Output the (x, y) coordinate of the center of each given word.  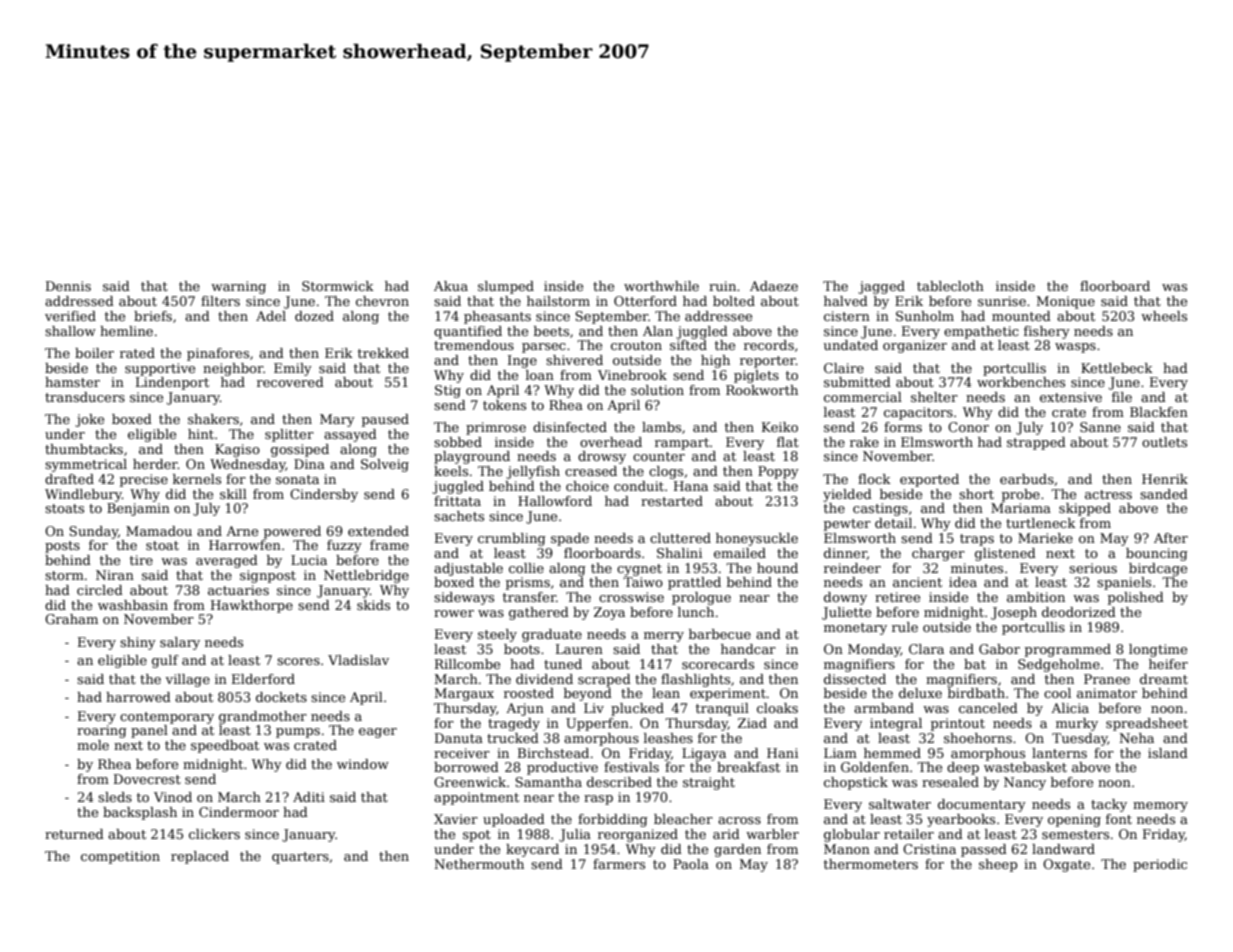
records (769, 345)
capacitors (918, 413)
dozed (314, 316)
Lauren (579, 649)
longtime (1158, 650)
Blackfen (1159, 412)
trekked (383, 353)
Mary (337, 420)
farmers (619, 864)
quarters (300, 858)
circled (100, 590)
